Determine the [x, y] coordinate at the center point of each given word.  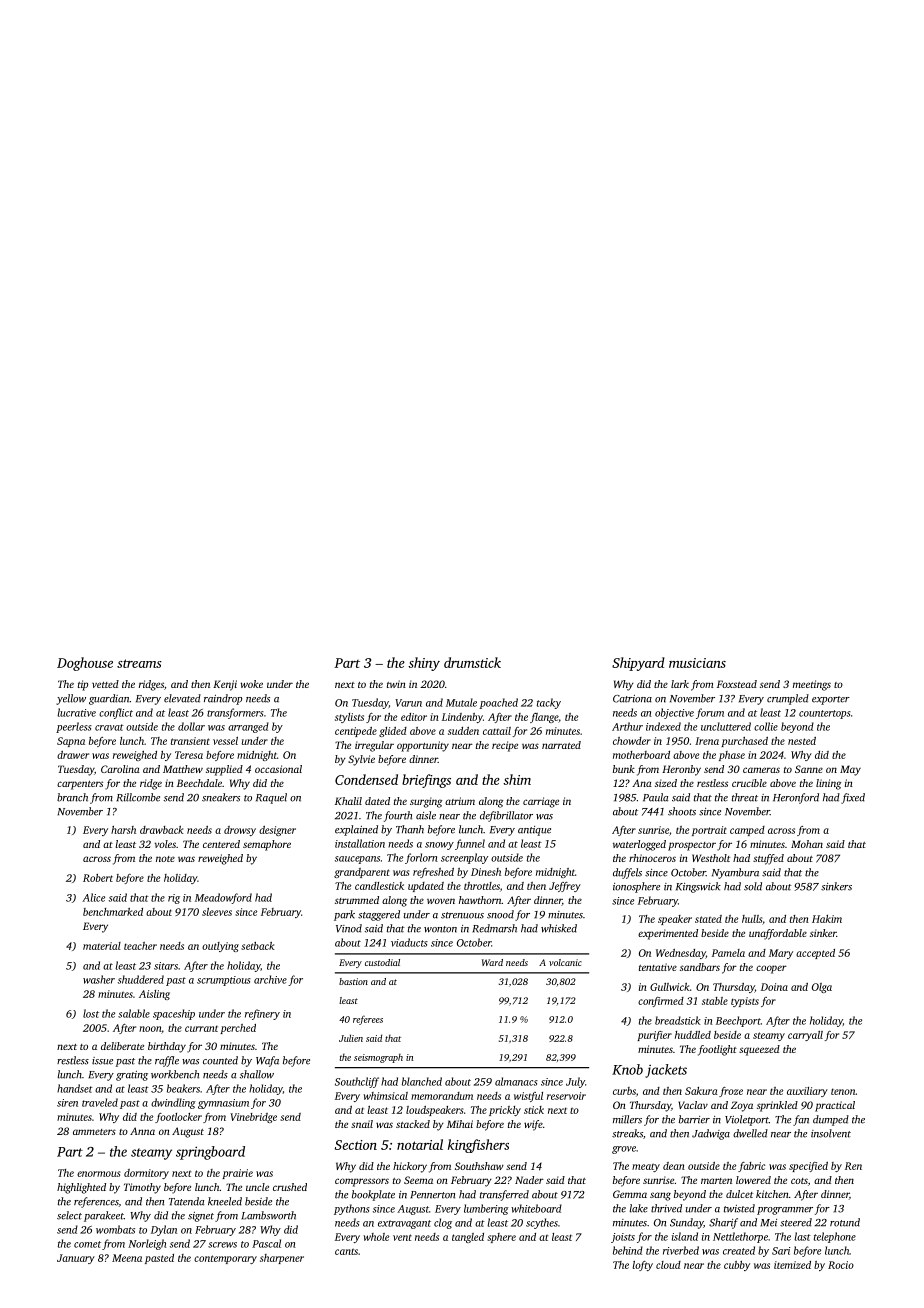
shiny [424, 664]
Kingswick [698, 887]
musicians [697, 663]
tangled [468, 1238]
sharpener [282, 1259]
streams [139, 663]
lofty [642, 1266]
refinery [262, 1014]
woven [441, 901]
